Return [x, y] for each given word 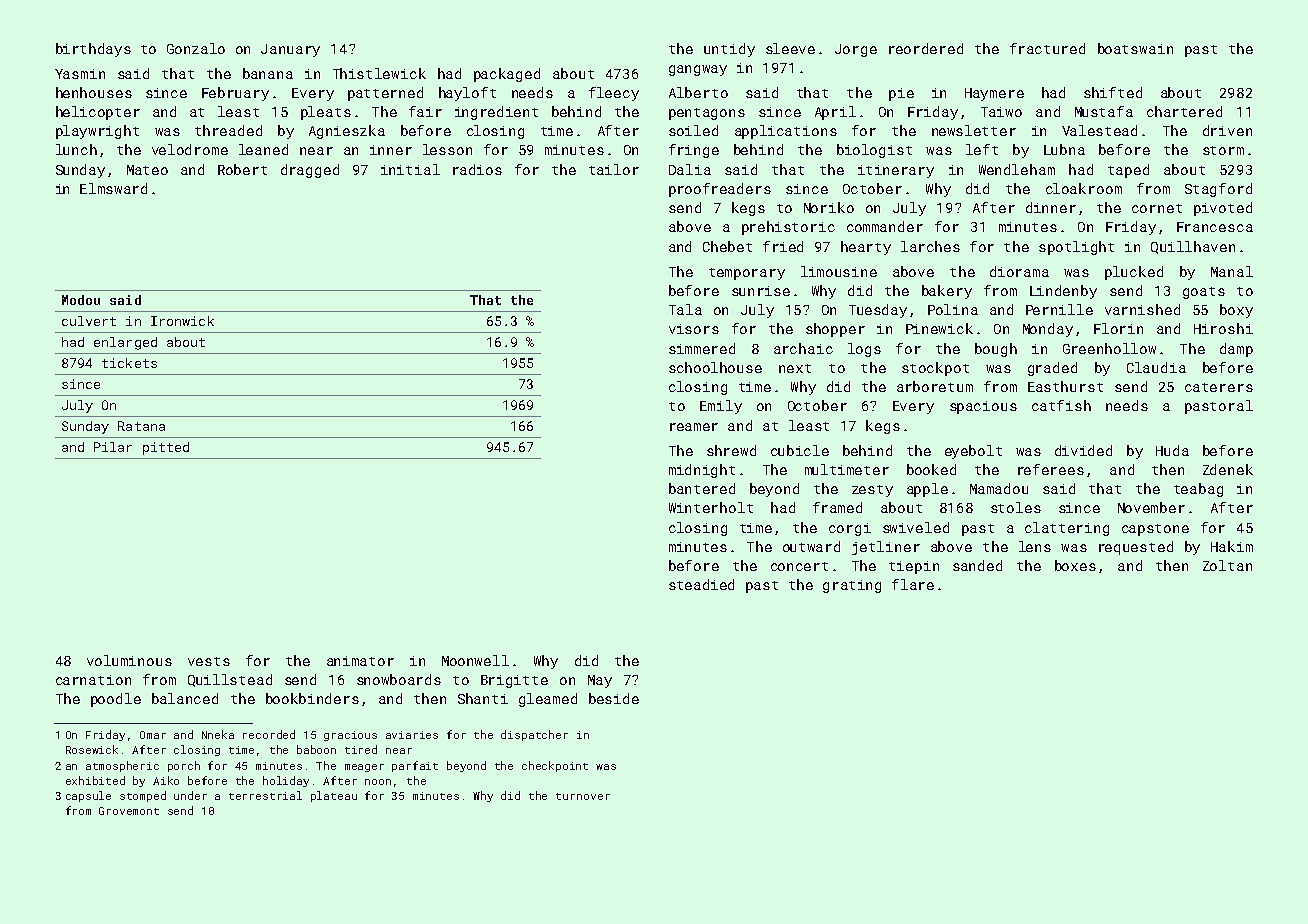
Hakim [1232, 546]
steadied [701, 584]
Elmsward [113, 188]
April [835, 113]
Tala [685, 309]
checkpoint [555, 766]
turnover [583, 796]
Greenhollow [1109, 348]
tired [361, 749]
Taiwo [1001, 112]
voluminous [129, 660]
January [290, 50]
